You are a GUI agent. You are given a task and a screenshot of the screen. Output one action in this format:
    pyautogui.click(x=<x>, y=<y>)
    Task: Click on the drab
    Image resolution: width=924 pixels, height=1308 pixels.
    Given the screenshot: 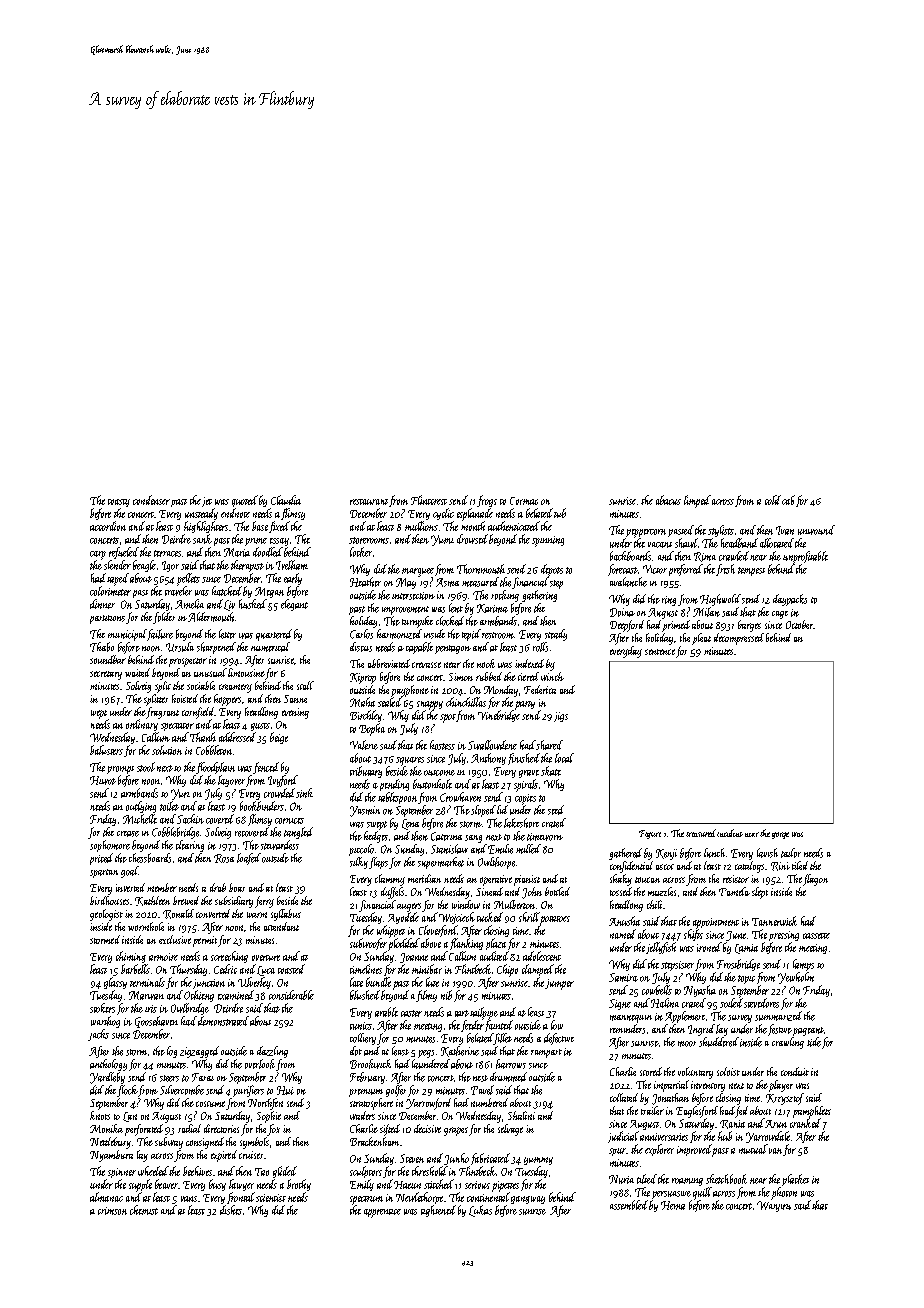 What is the action you would take?
    pyautogui.click(x=218, y=887)
